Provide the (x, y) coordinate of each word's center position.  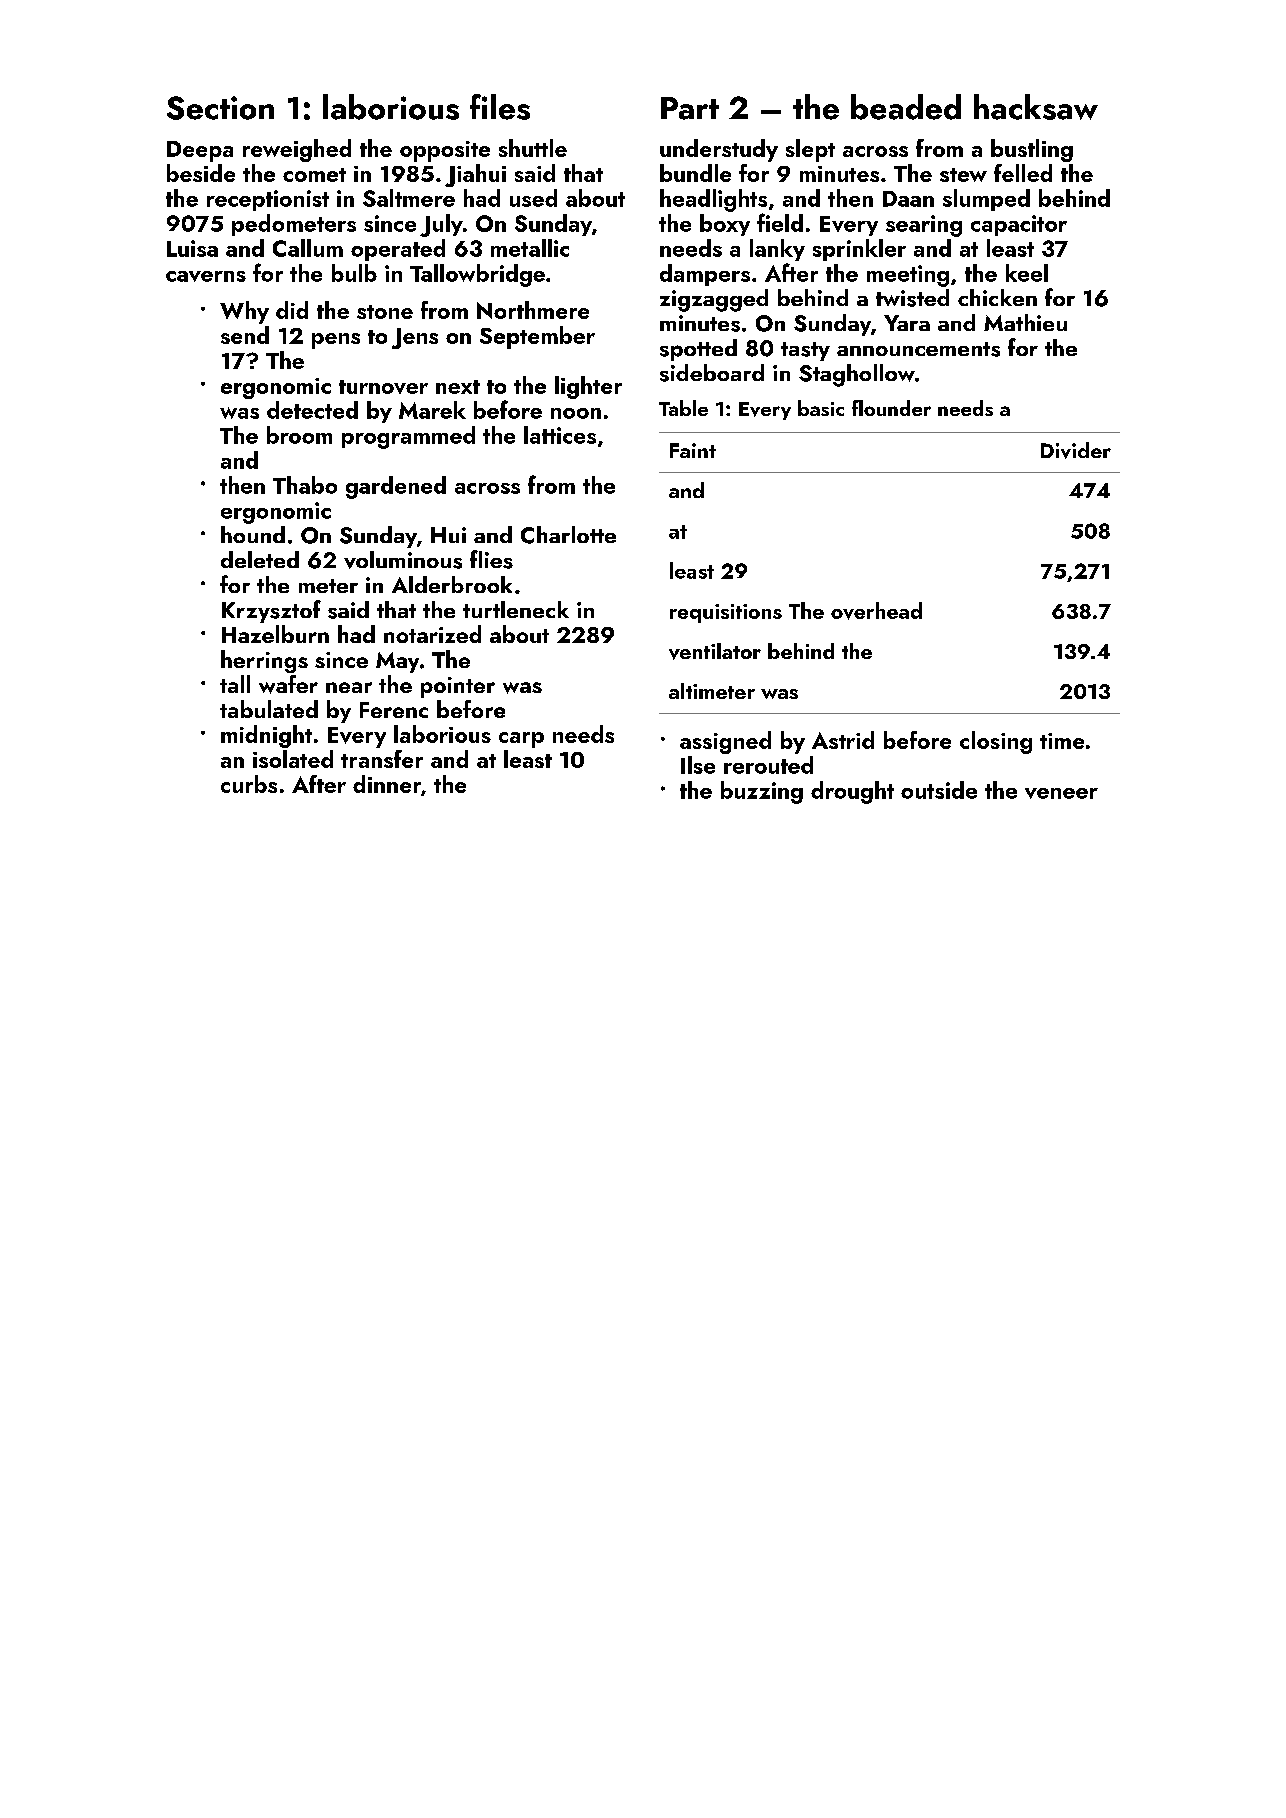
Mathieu (1025, 322)
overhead (876, 611)
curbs (249, 784)
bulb (354, 273)
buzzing (762, 792)
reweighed (297, 150)
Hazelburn (275, 634)
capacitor (1019, 225)
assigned (725, 742)
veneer (1061, 793)
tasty (805, 351)
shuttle (533, 148)
